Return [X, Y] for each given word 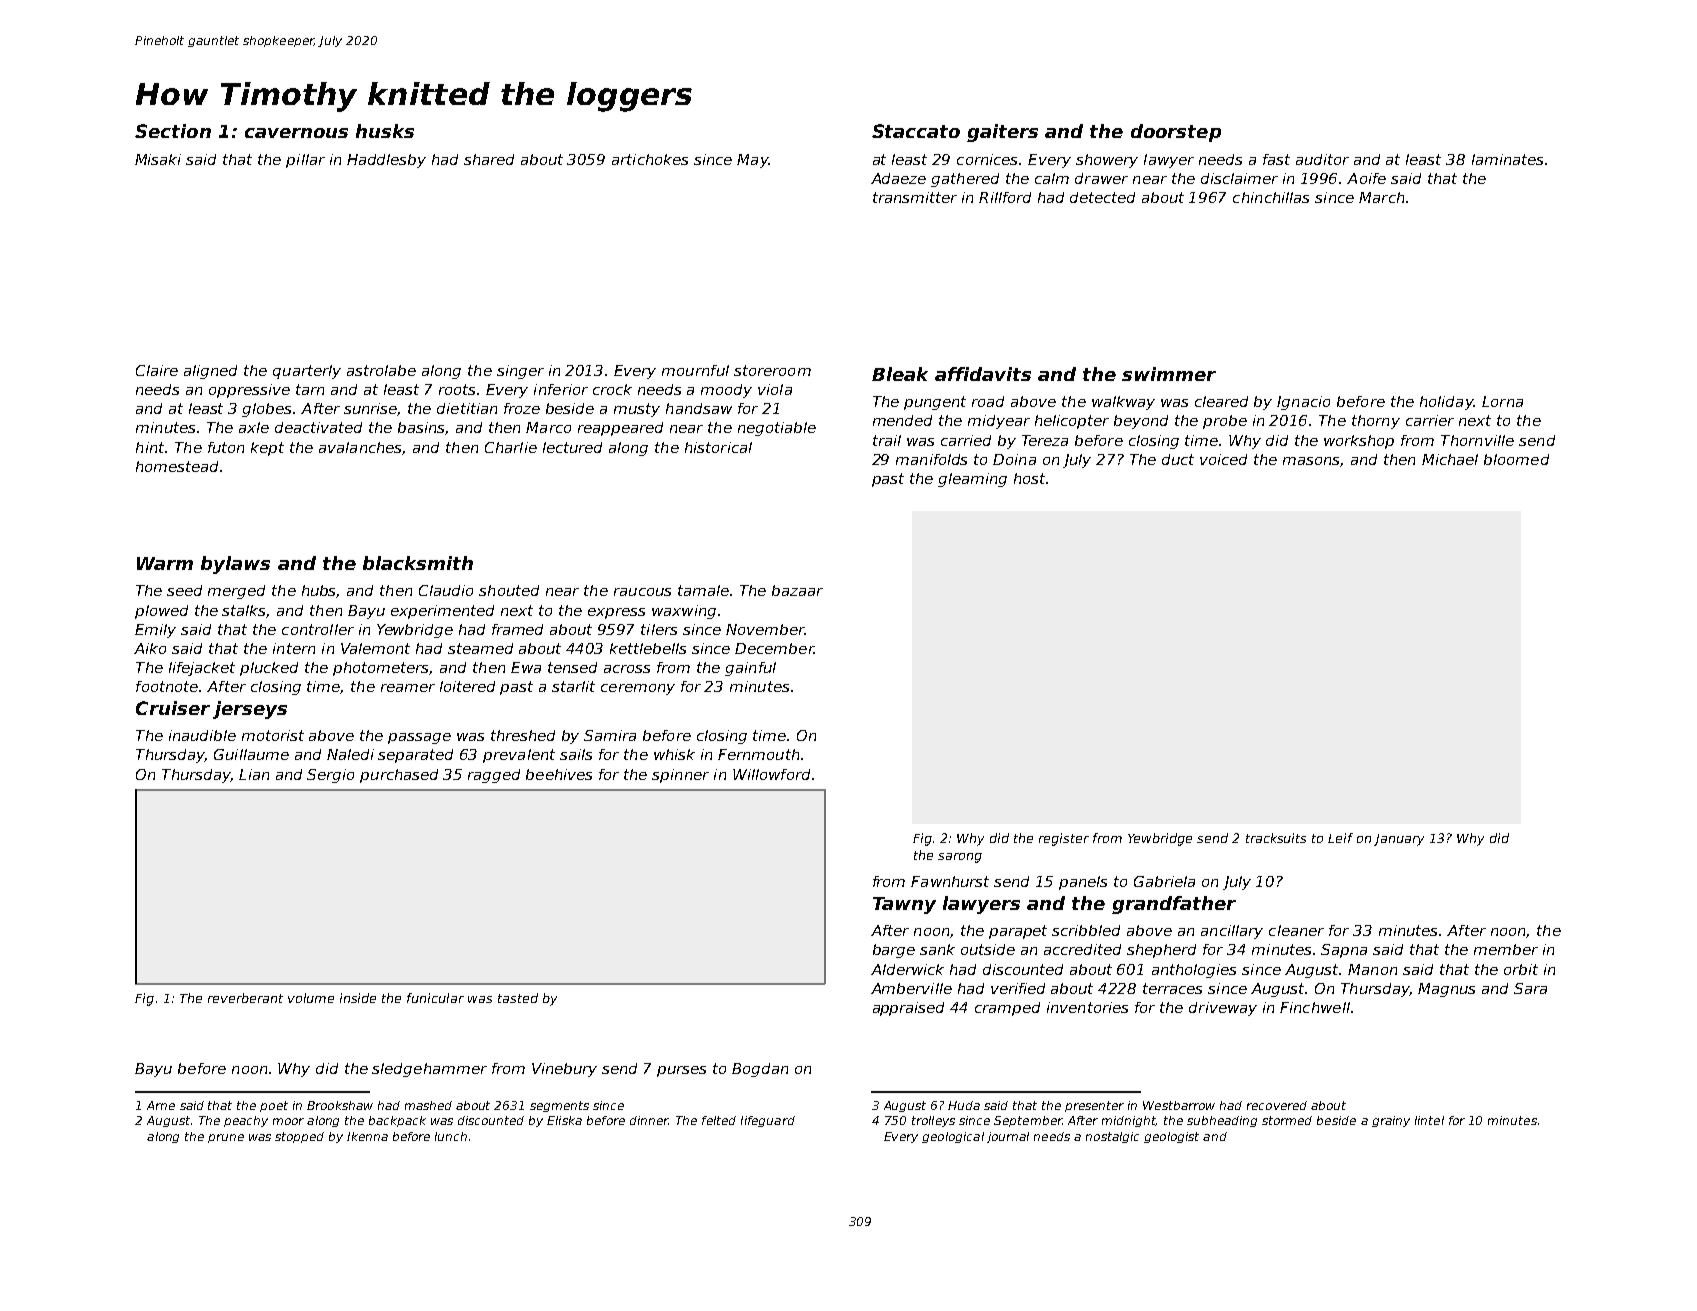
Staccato [916, 131]
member [1506, 949]
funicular [435, 998]
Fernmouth [758, 754]
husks [385, 131]
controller [318, 629]
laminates [1507, 159]
